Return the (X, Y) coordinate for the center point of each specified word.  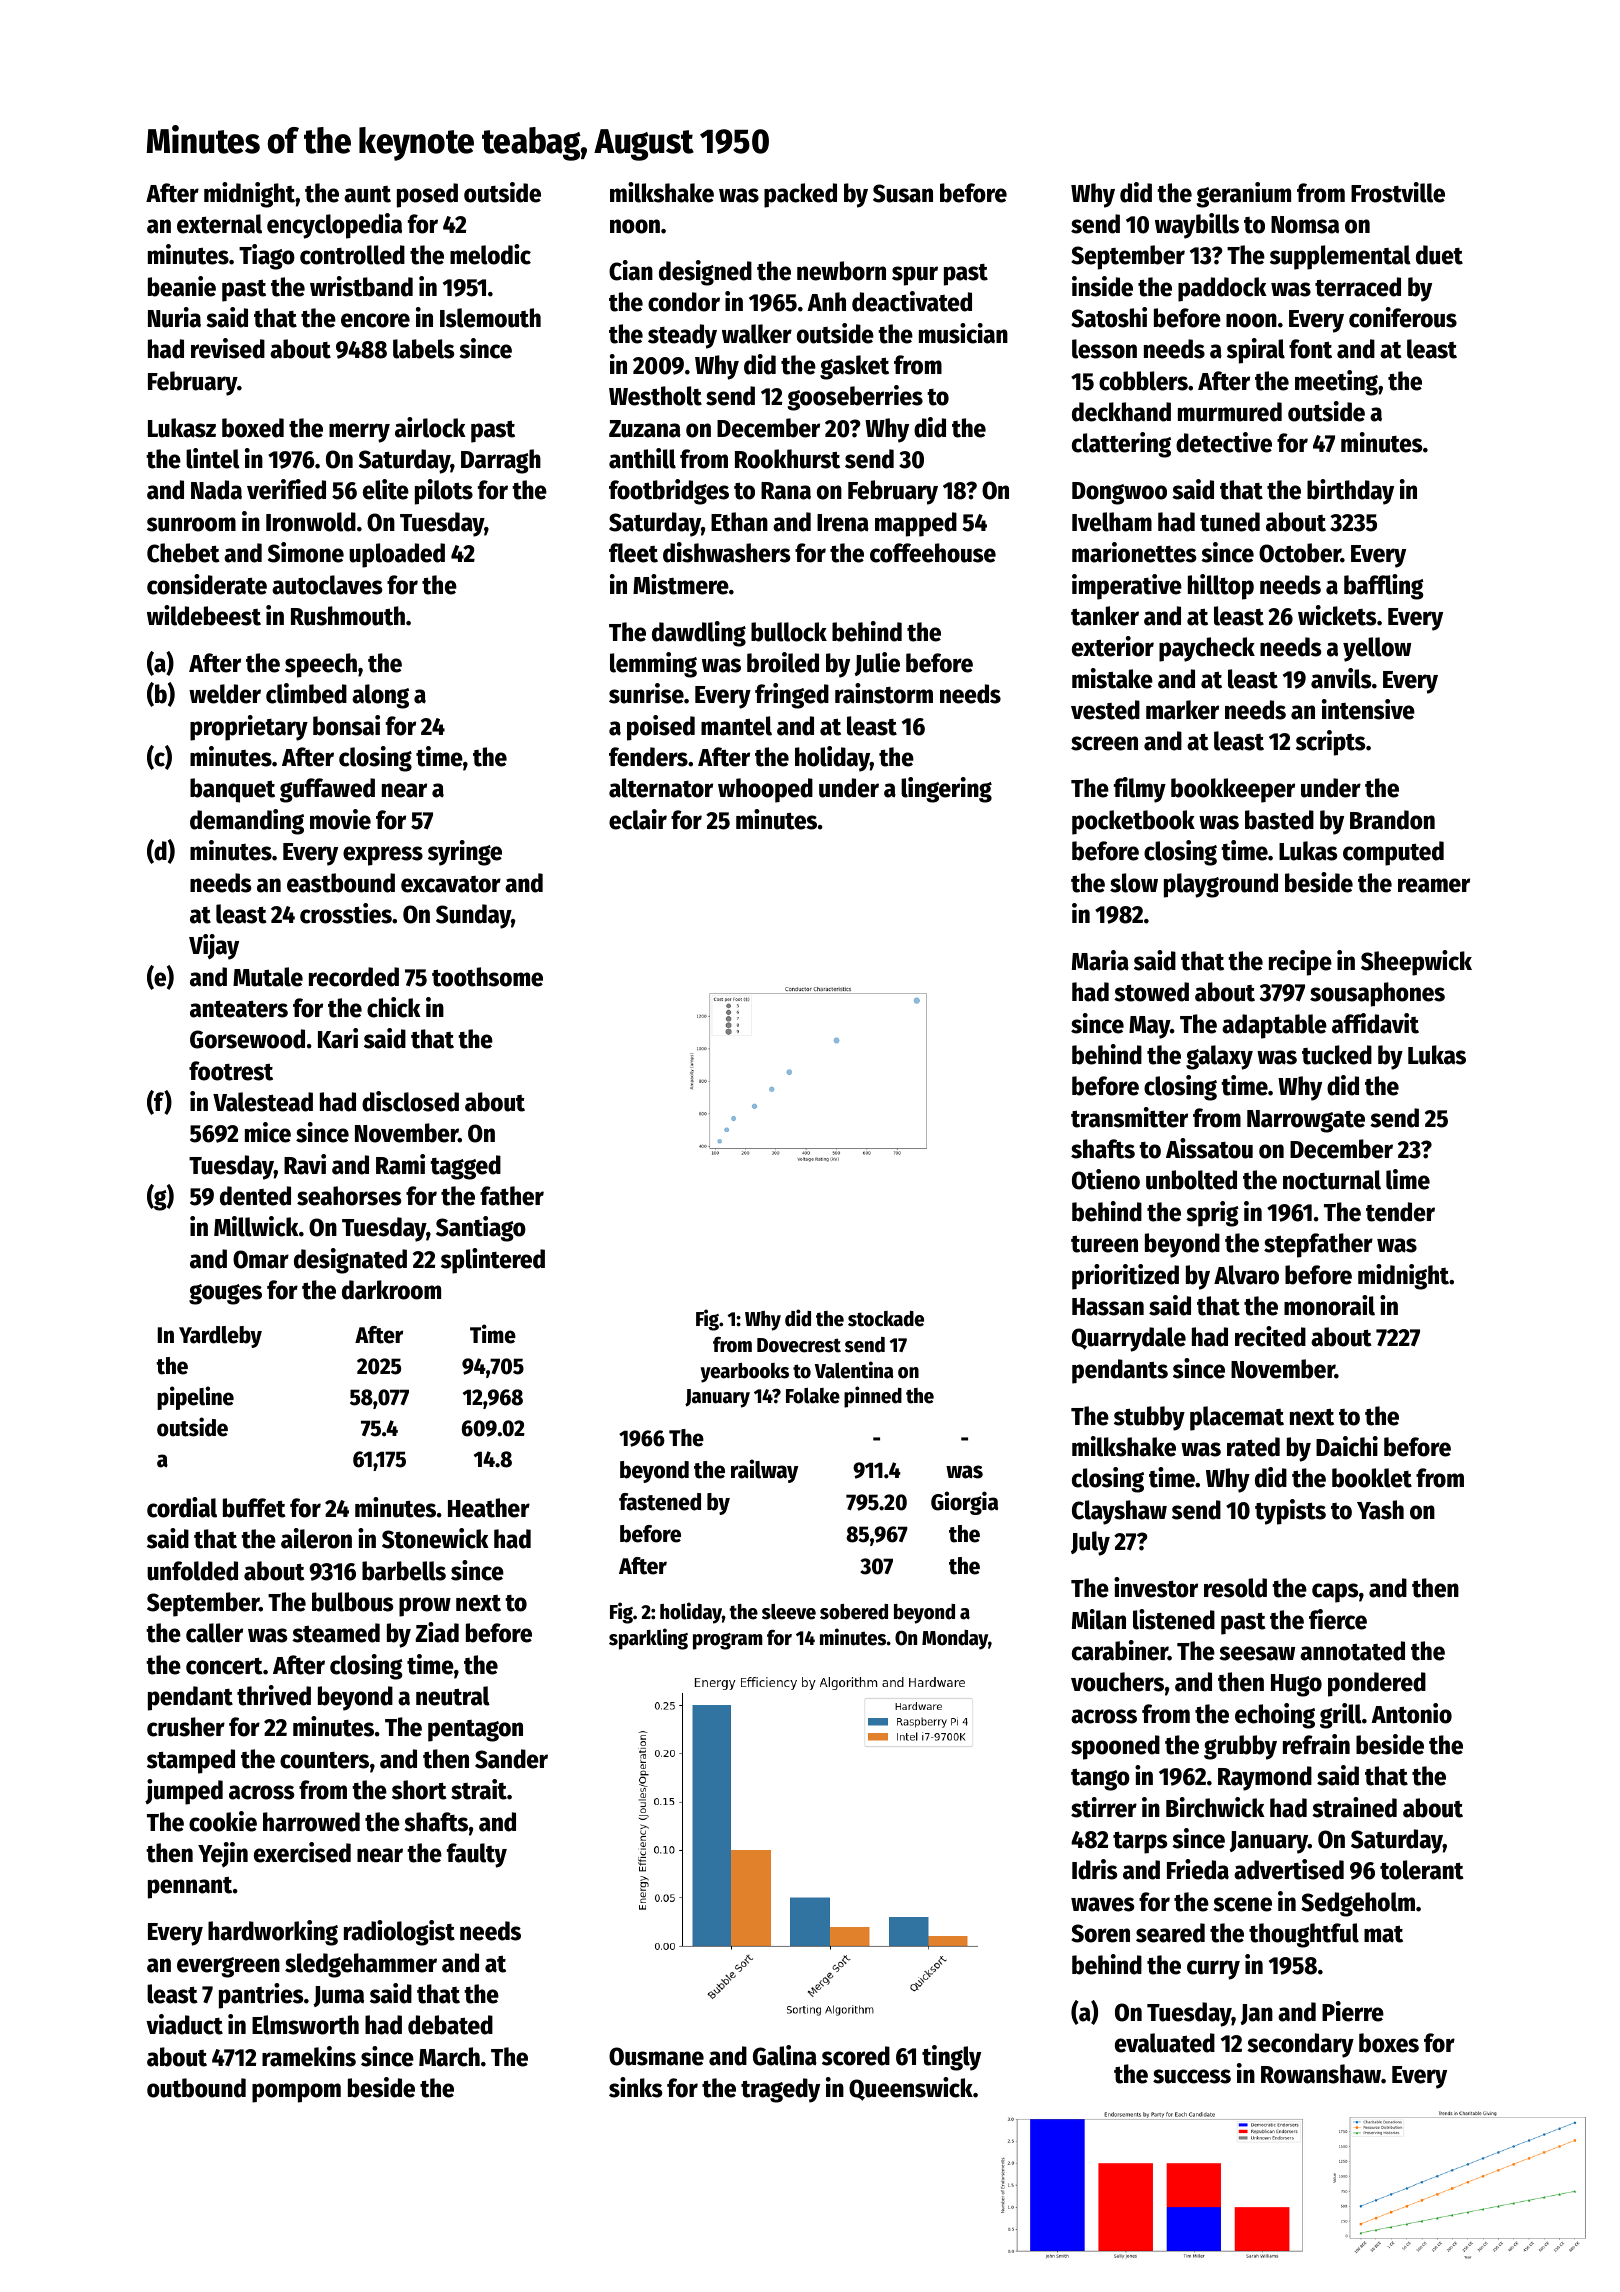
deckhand (1121, 412)
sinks (636, 2087)
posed (427, 195)
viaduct (184, 2024)
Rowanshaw (1321, 2074)
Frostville (1398, 192)
